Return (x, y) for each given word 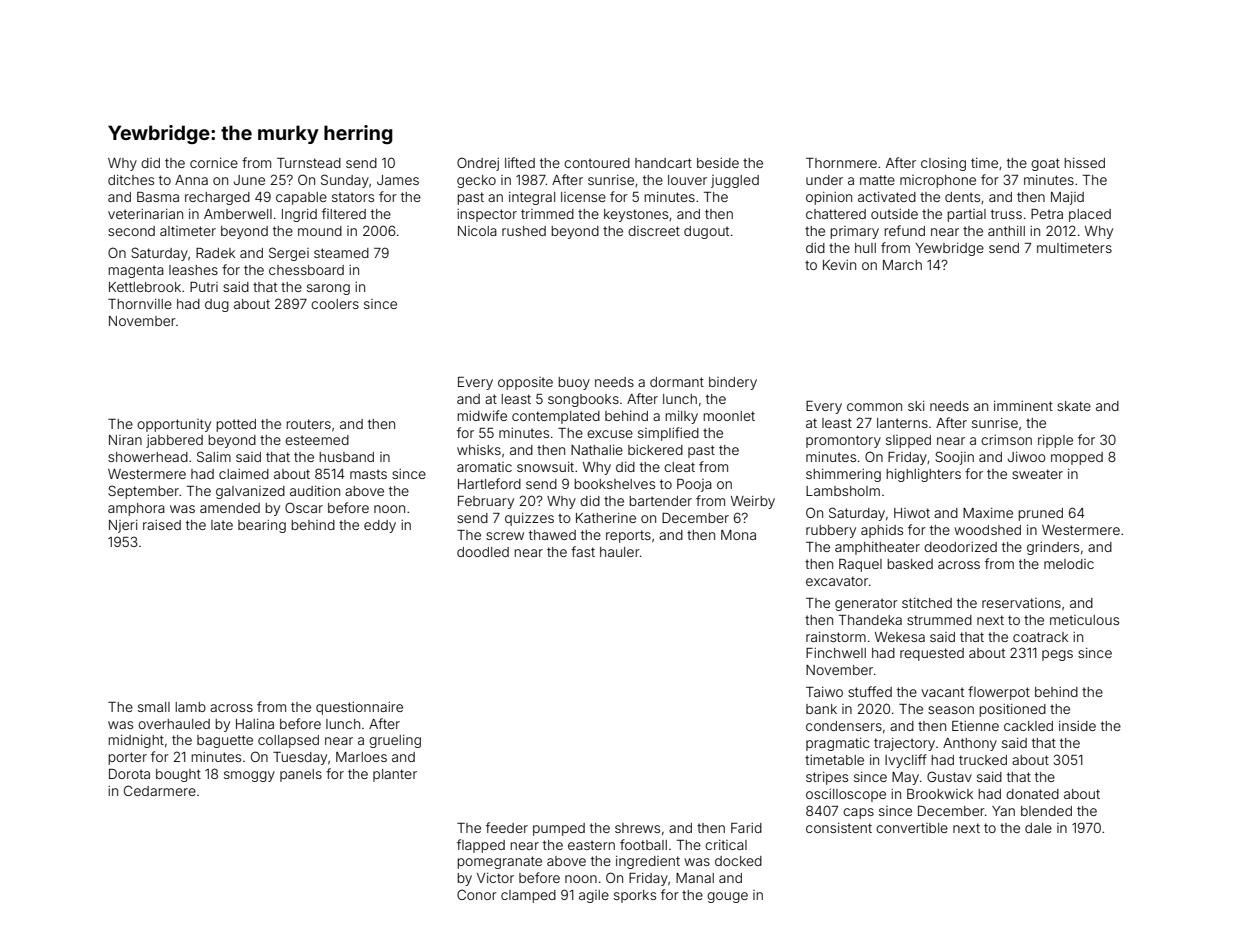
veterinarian (145, 214)
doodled (483, 552)
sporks (635, 896)
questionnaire (359, 708)
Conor (477, 894)
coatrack (1040, 637)
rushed (524, 231)
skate (1074, 406)
